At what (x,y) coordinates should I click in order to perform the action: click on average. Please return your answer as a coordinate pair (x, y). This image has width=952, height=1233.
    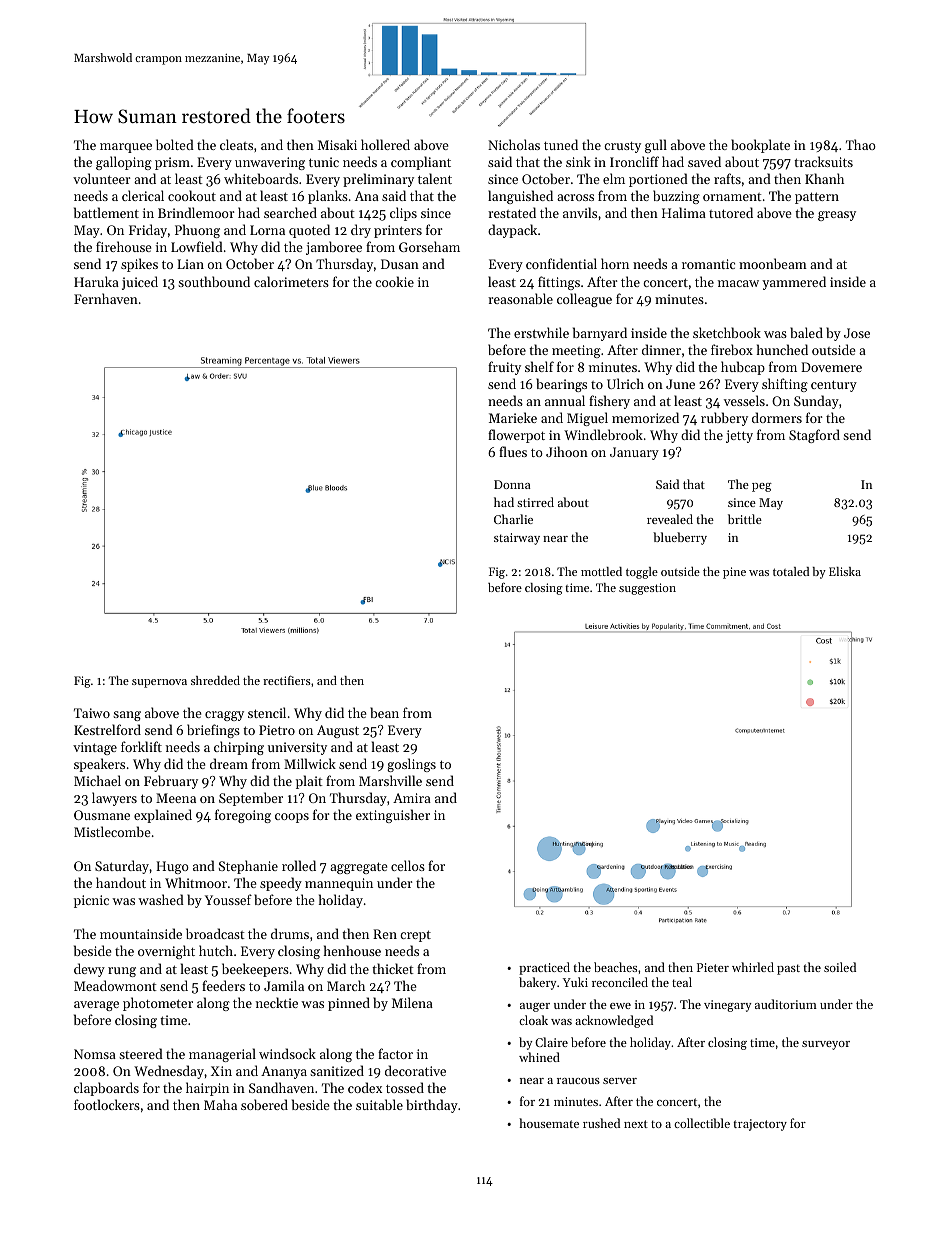
    Looking at the image, I should click on (96, 1006).
